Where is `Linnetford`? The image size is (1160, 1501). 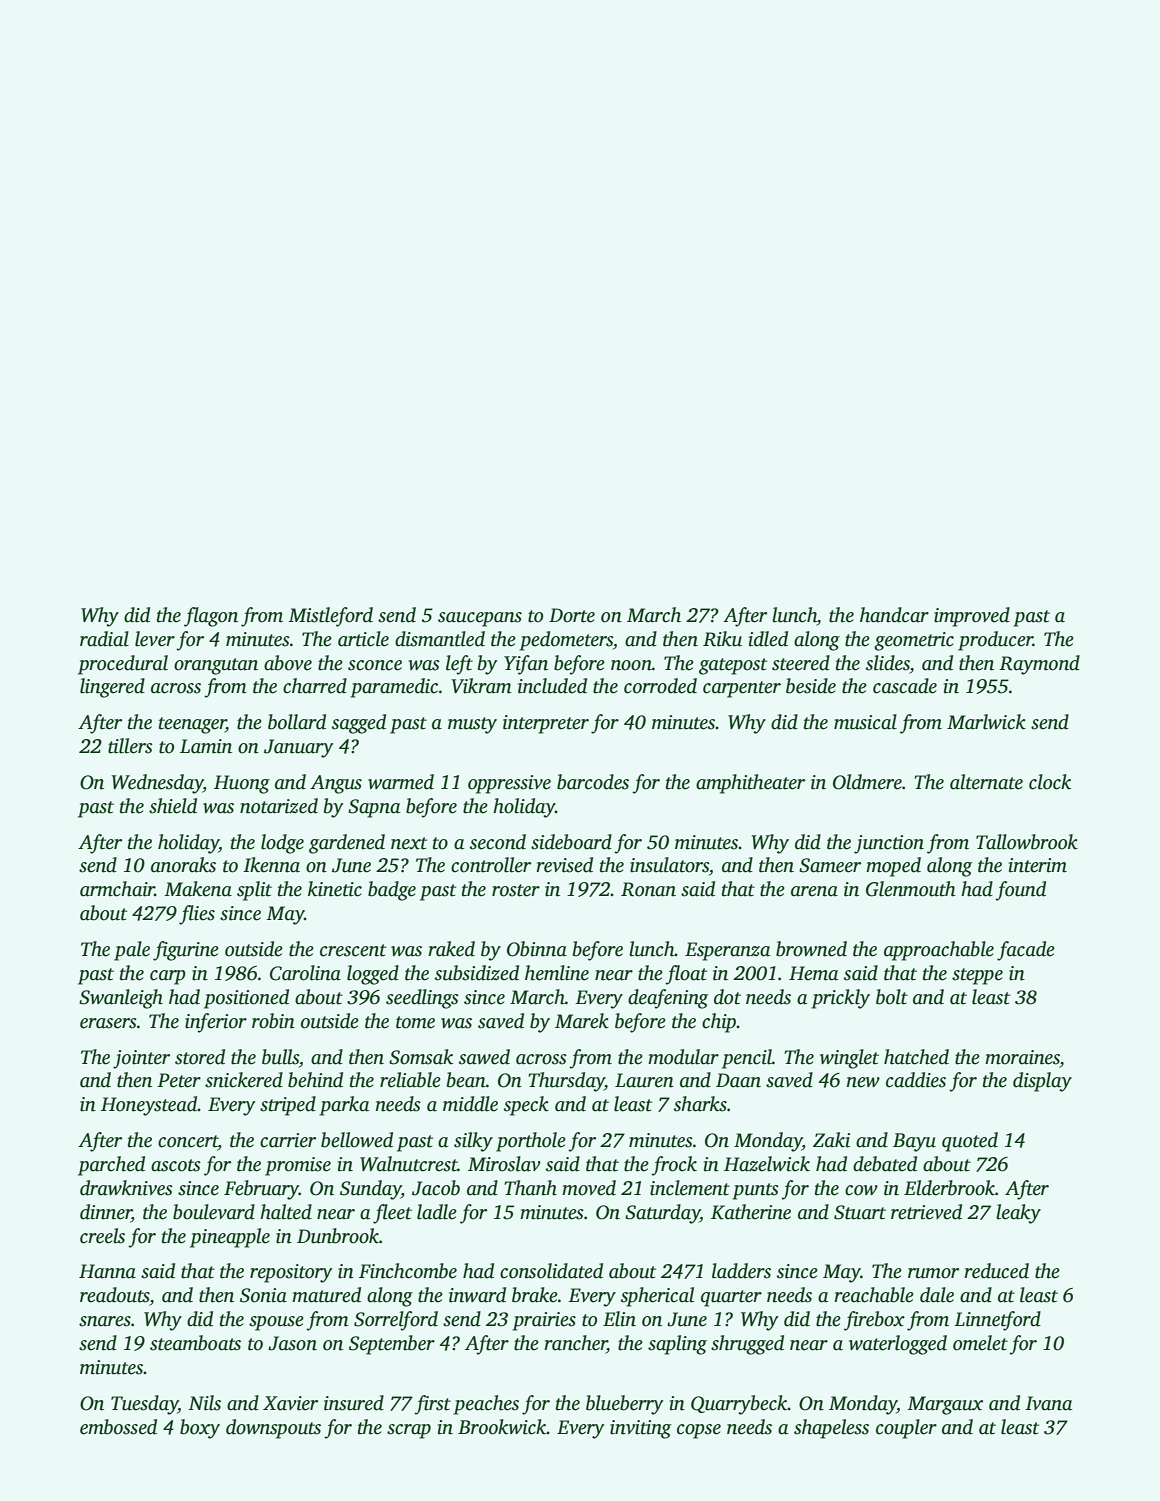
Linnetford is located at coordinates (997, 1321).
